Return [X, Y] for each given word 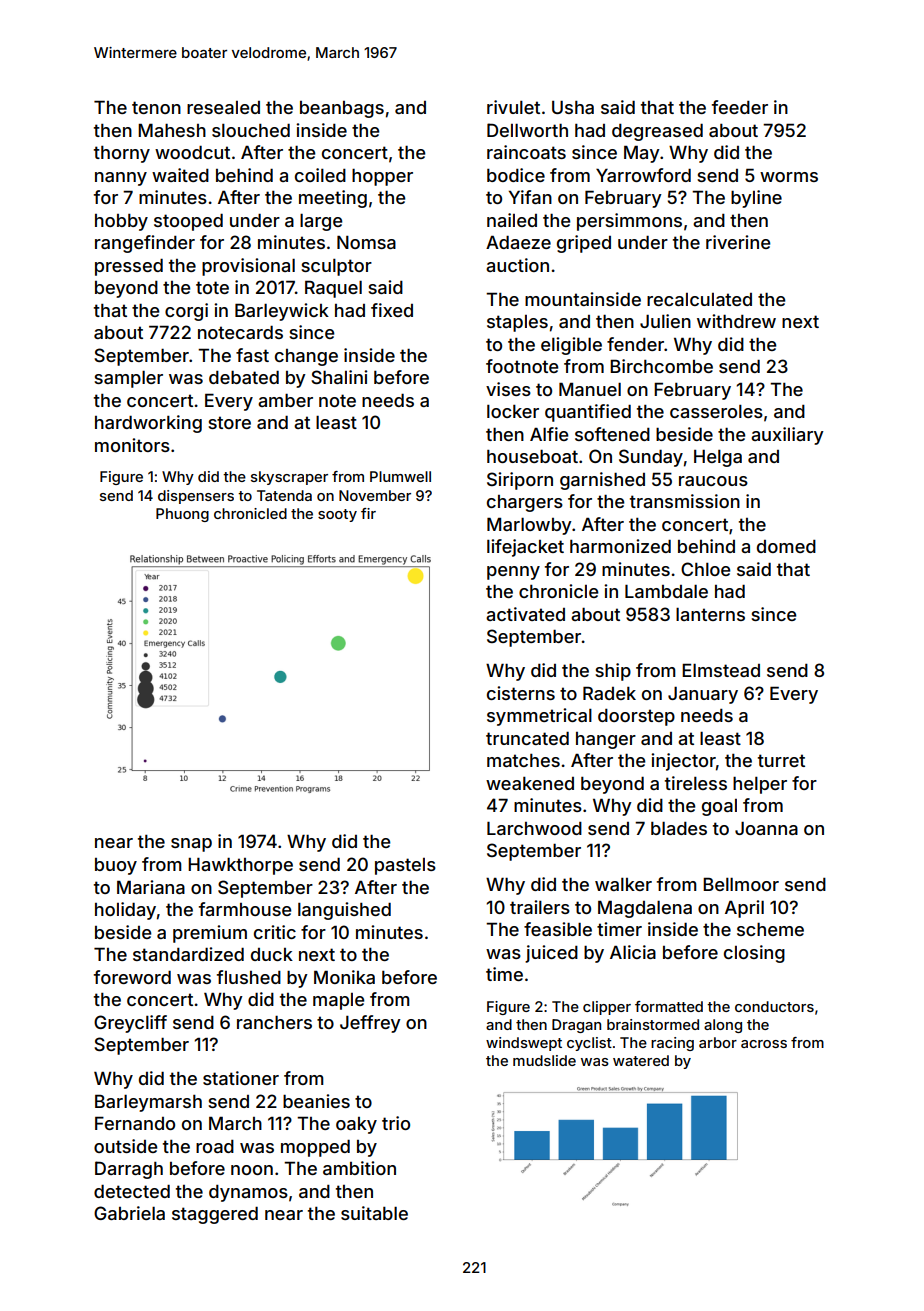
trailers [540, 907]
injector [683, 762]
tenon [156, 107]
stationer [241, 1078]
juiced [551, 954]
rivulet [513, 107]
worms [789, 177]
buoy [116, 866]
